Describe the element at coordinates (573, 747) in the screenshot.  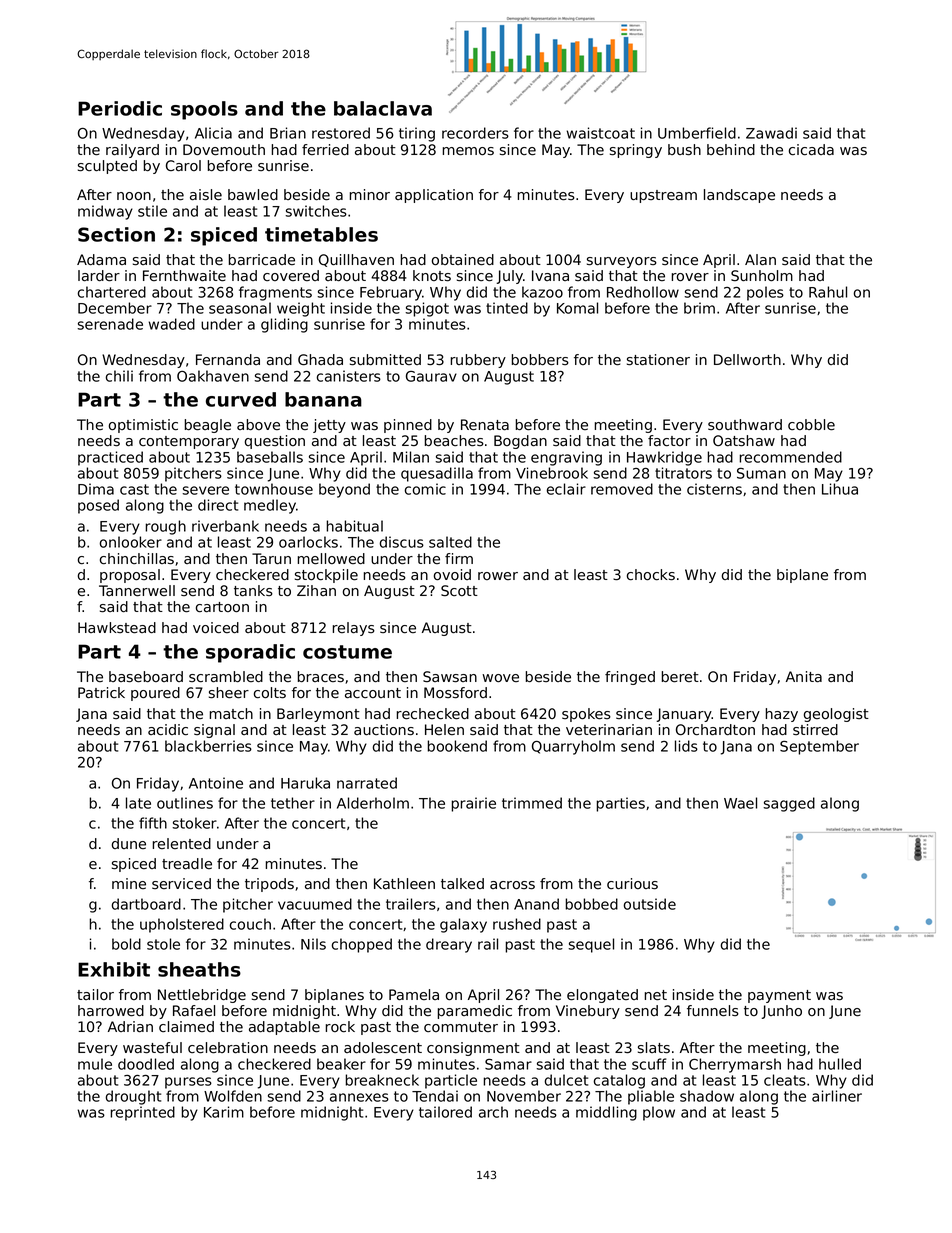
I see `Quarryholm` at that location.
